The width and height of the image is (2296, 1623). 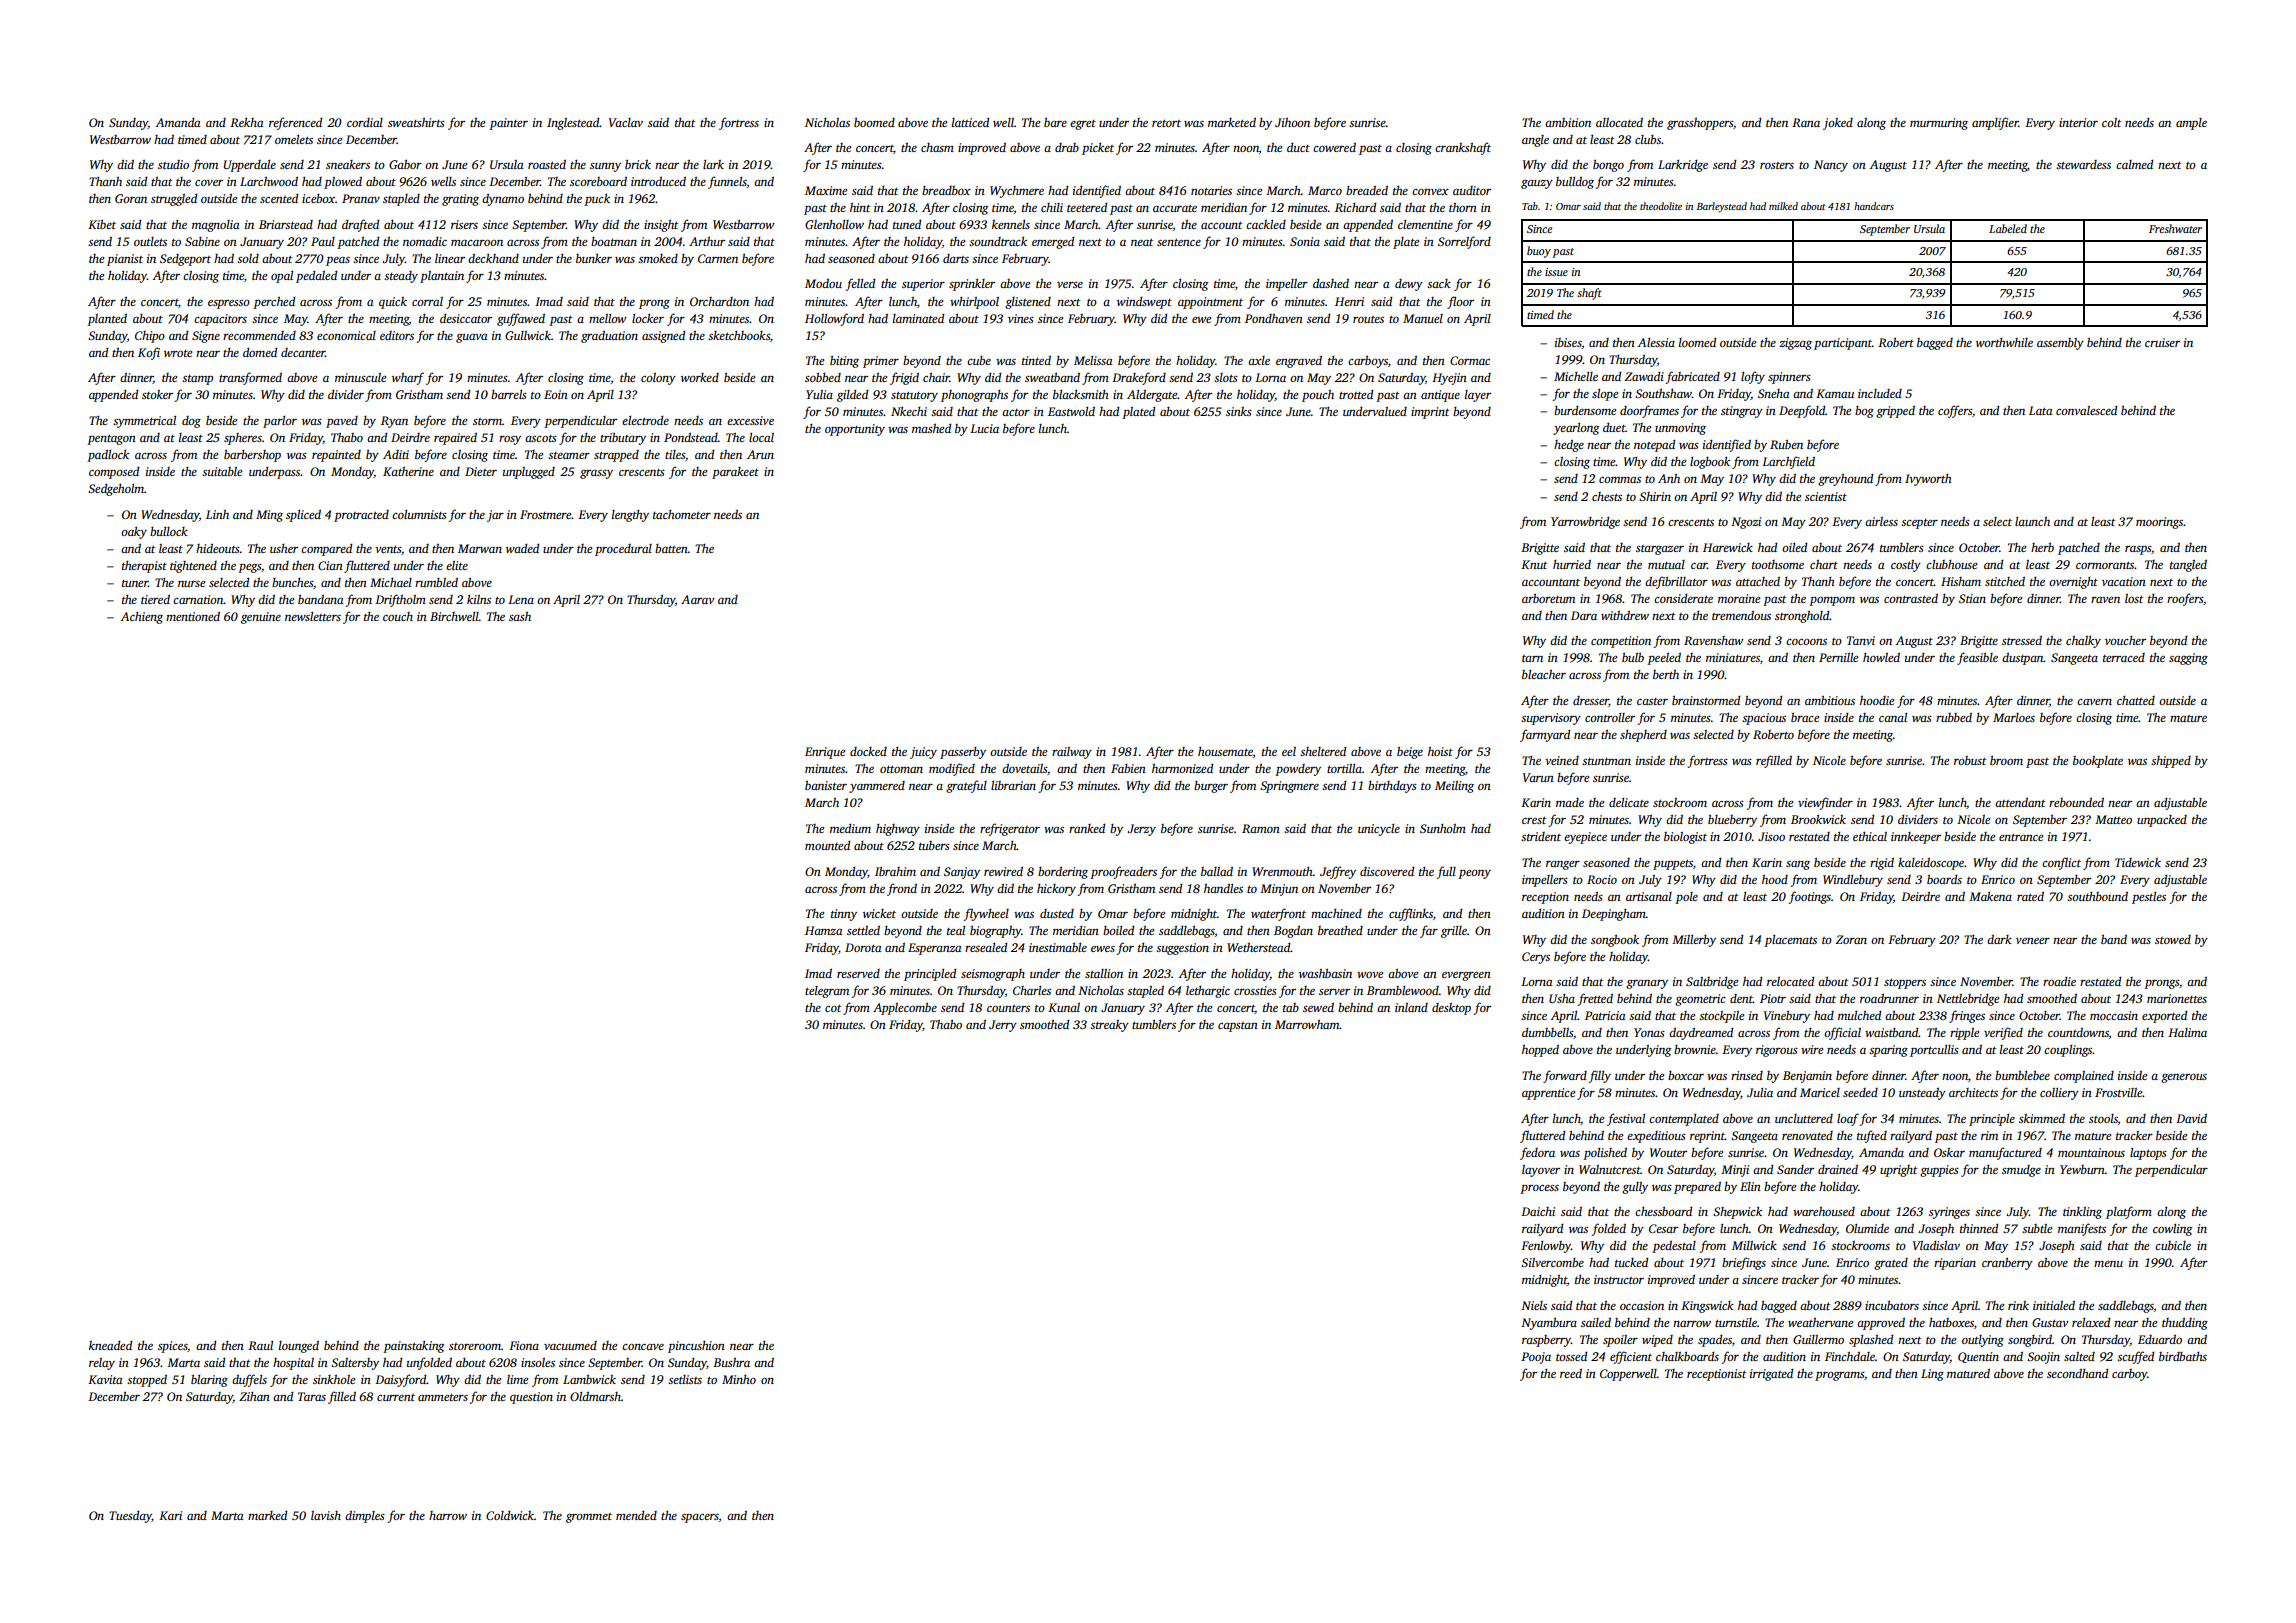 I want to click on handcars, so click(x=1874, y=206).
